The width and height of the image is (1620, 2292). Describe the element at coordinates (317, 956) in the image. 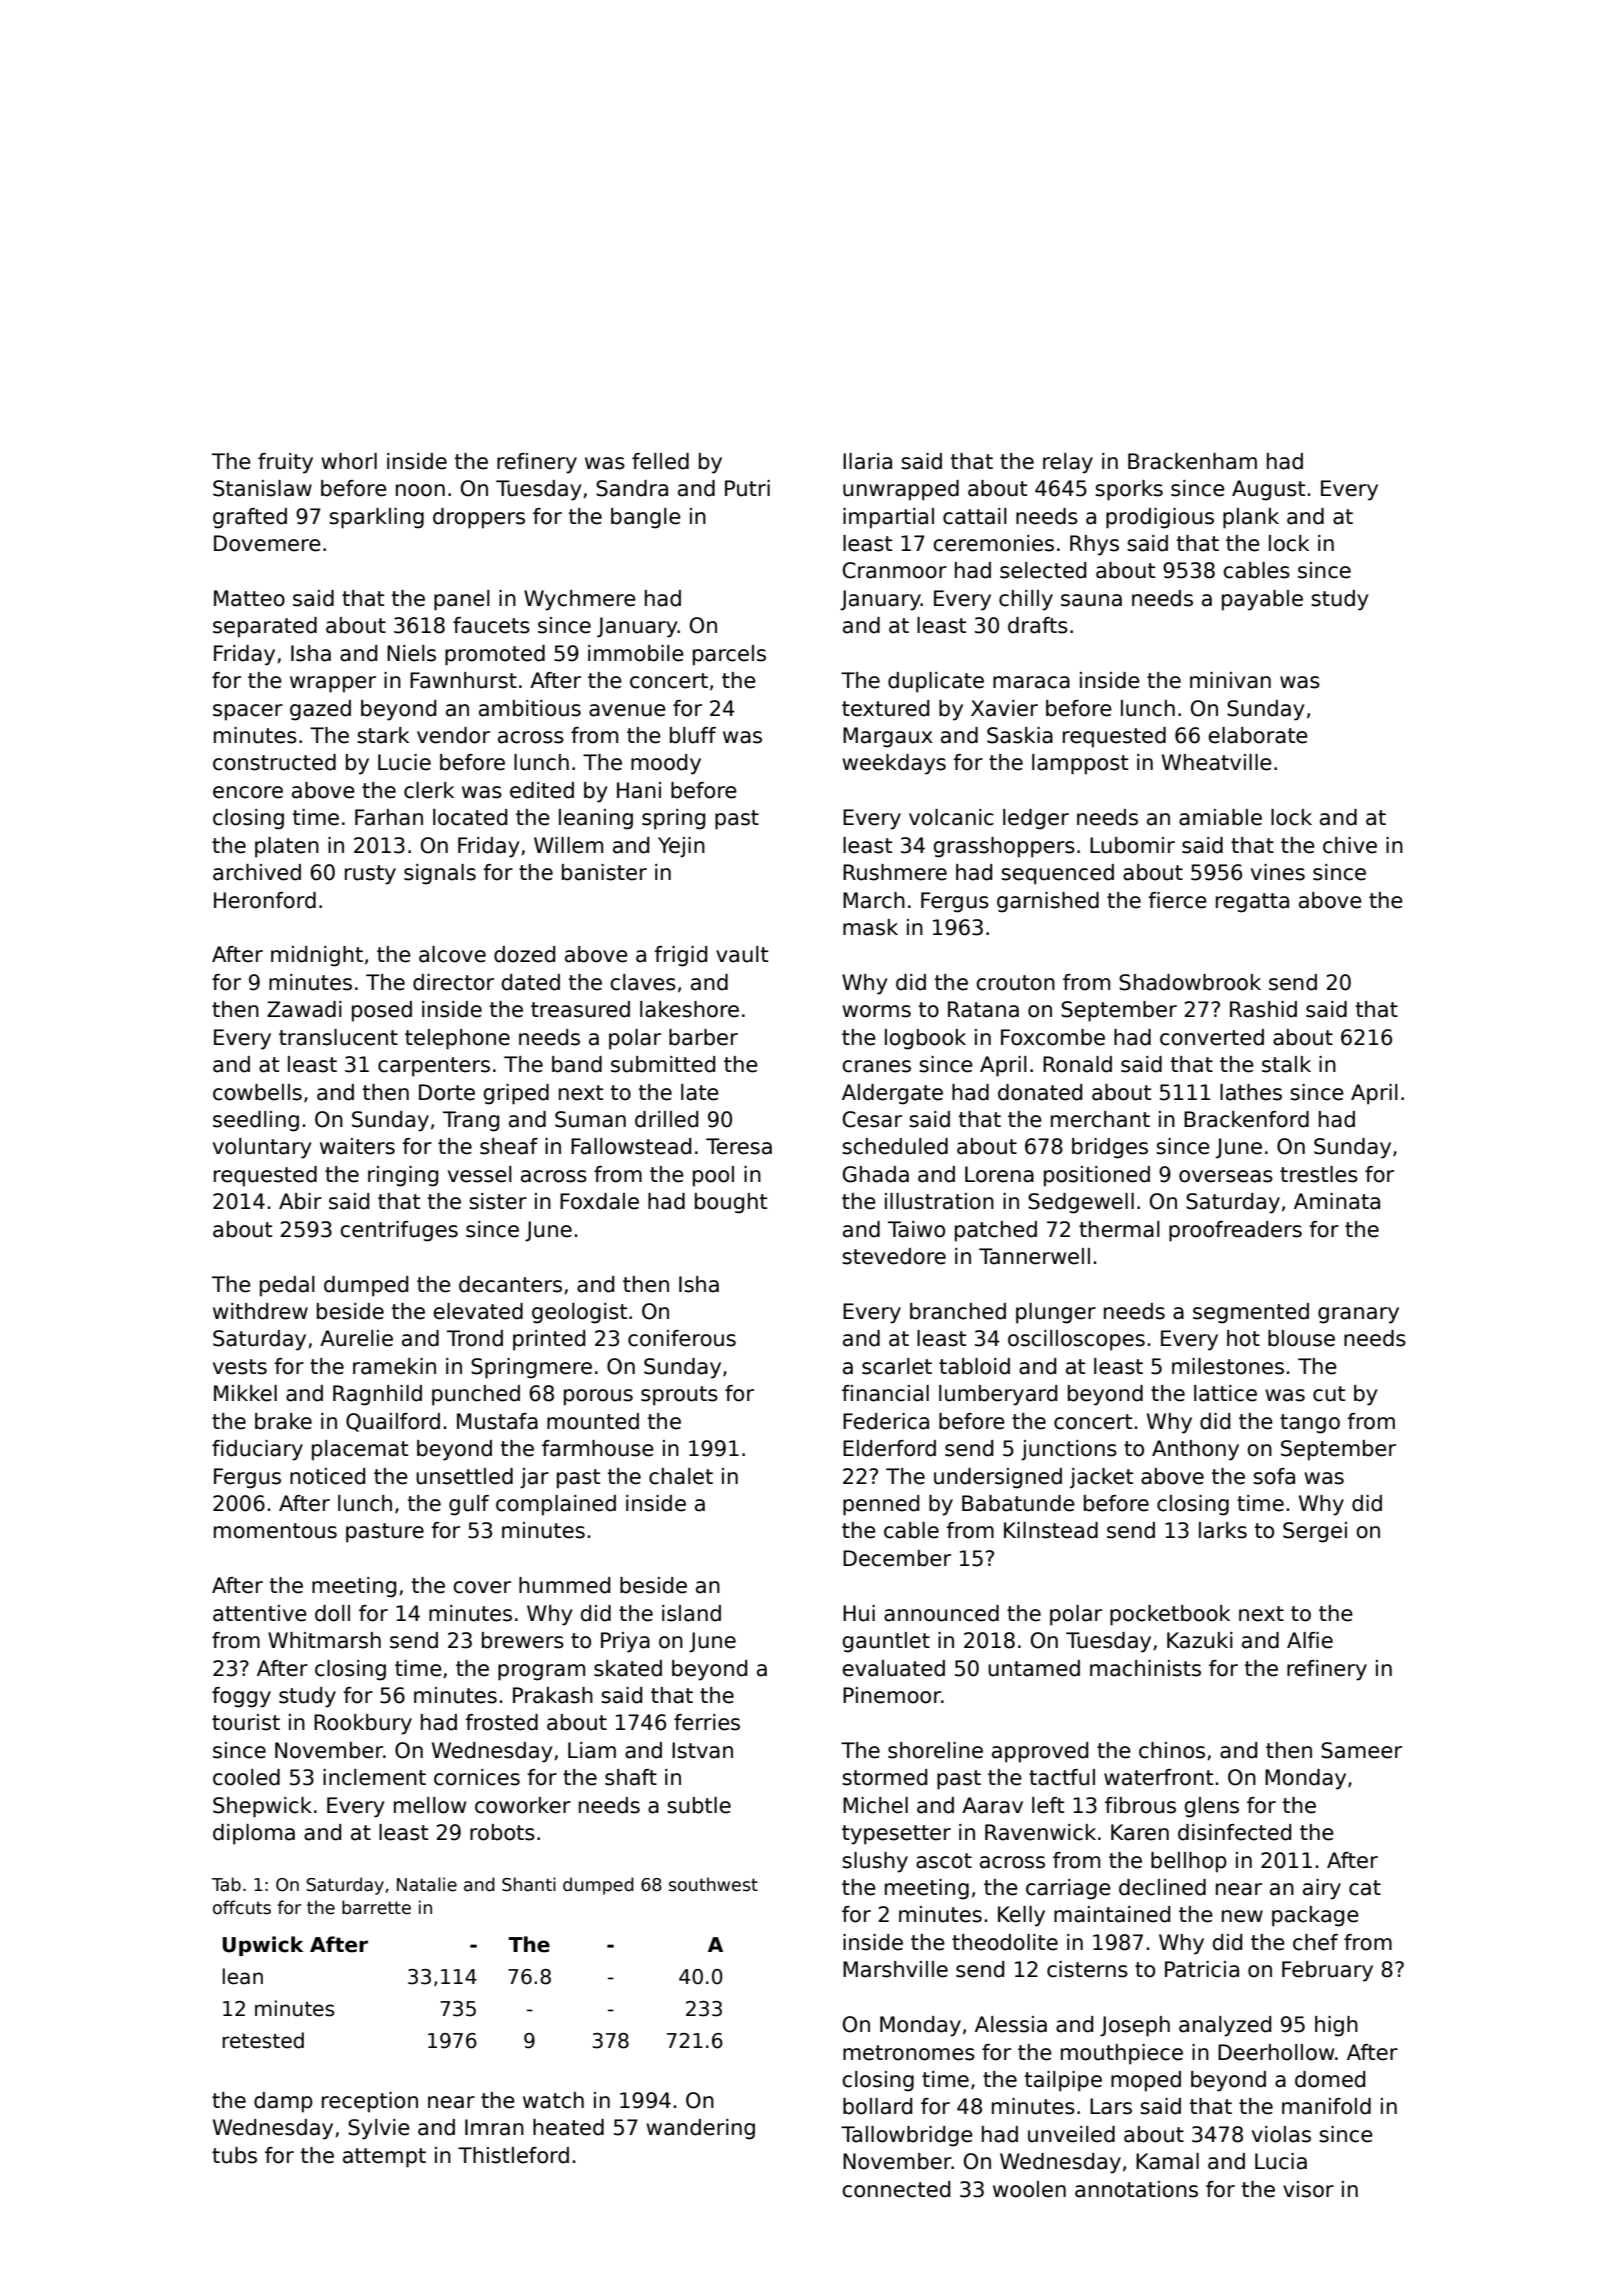

I see `midnight` at that location.
